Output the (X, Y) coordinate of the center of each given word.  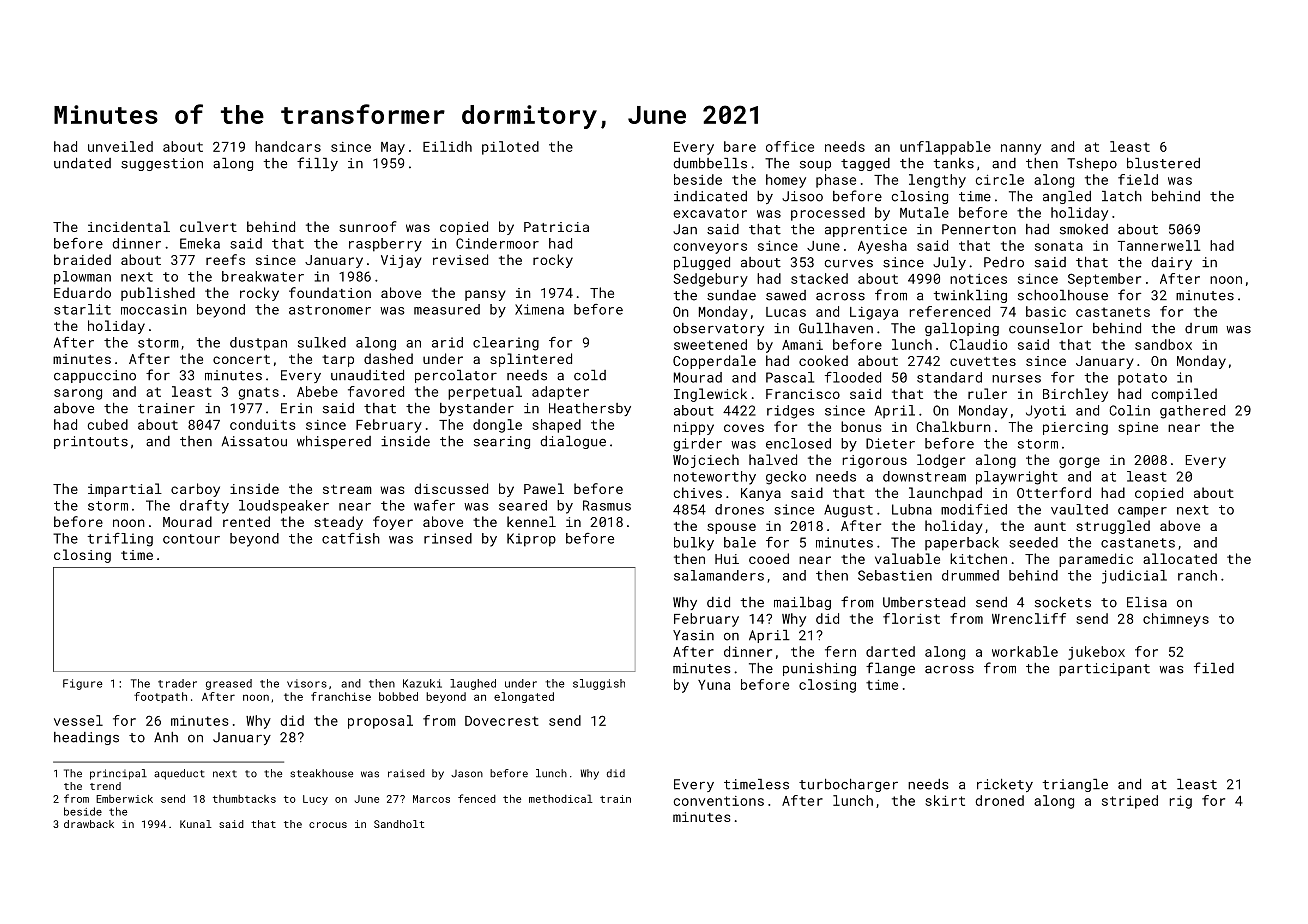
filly (317, 164)
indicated (710, 196)
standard (949, 377)
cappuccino (95, 376)
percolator (456, 376)
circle (1000, 179)
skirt (945, 800)
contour (191, 539)
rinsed (448, 538)
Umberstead (924, 602)
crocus (328, 825)
